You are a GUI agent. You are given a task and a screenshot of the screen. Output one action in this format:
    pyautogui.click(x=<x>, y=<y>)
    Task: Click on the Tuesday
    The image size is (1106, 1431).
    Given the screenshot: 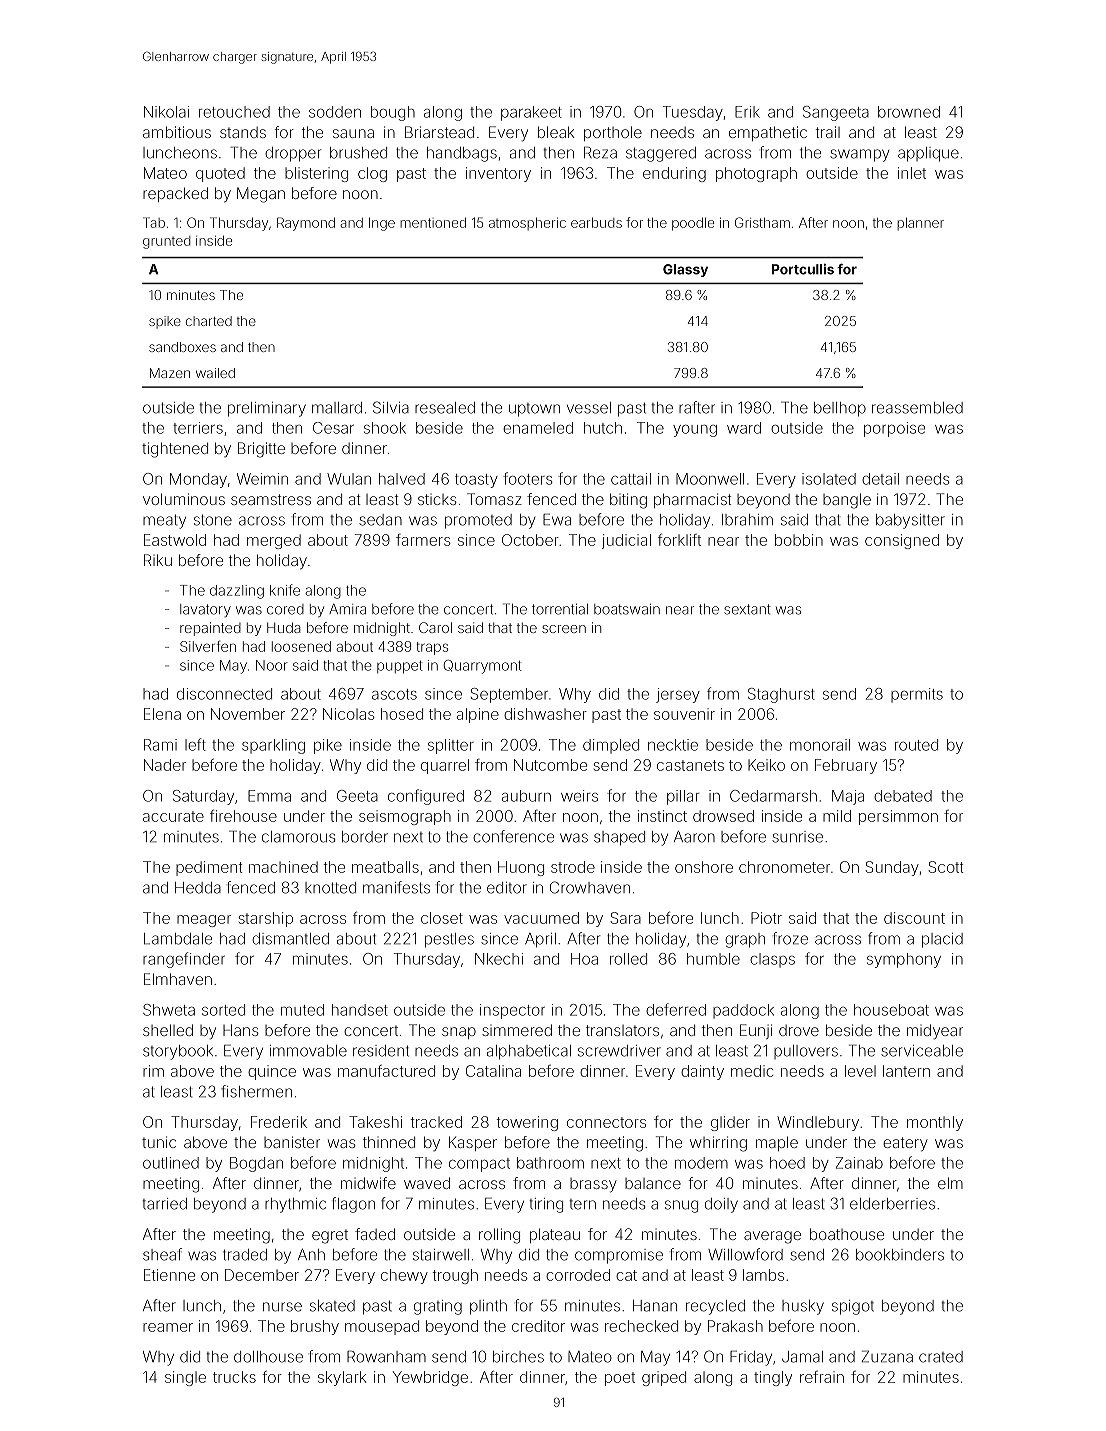 What is the action you would take?
    pyautogui.click(x=693, y=113)
